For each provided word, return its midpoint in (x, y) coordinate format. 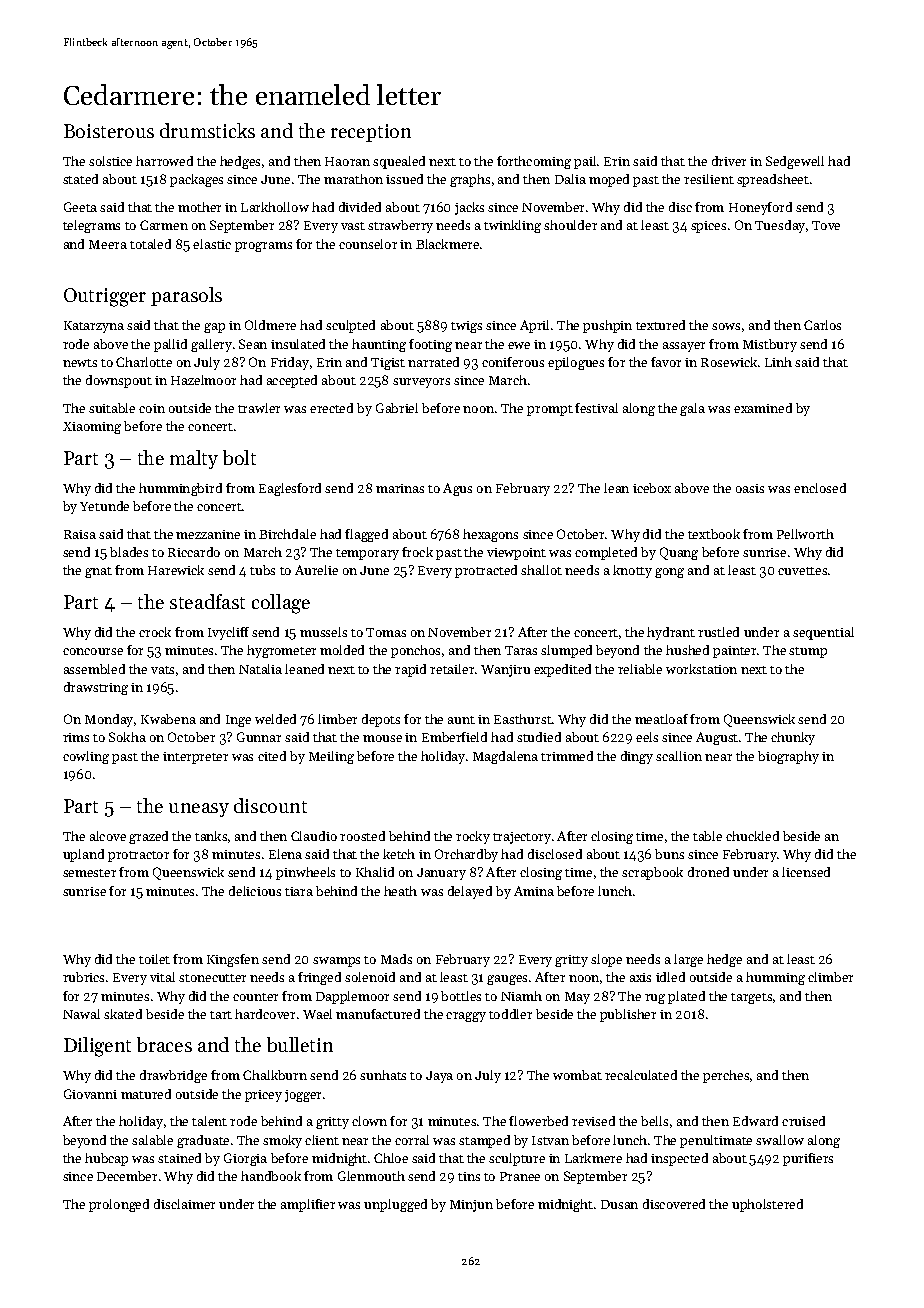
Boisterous (109, 131)
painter (734, 652)
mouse (382, 738)
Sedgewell (795, 162)
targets (751, 998)
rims (76, 737)
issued (404, 179)
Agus (457, 489)
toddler (510, 1014)
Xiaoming (92, 428)
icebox (652, 488)
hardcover (265, 1014)
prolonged (119, 1205)
